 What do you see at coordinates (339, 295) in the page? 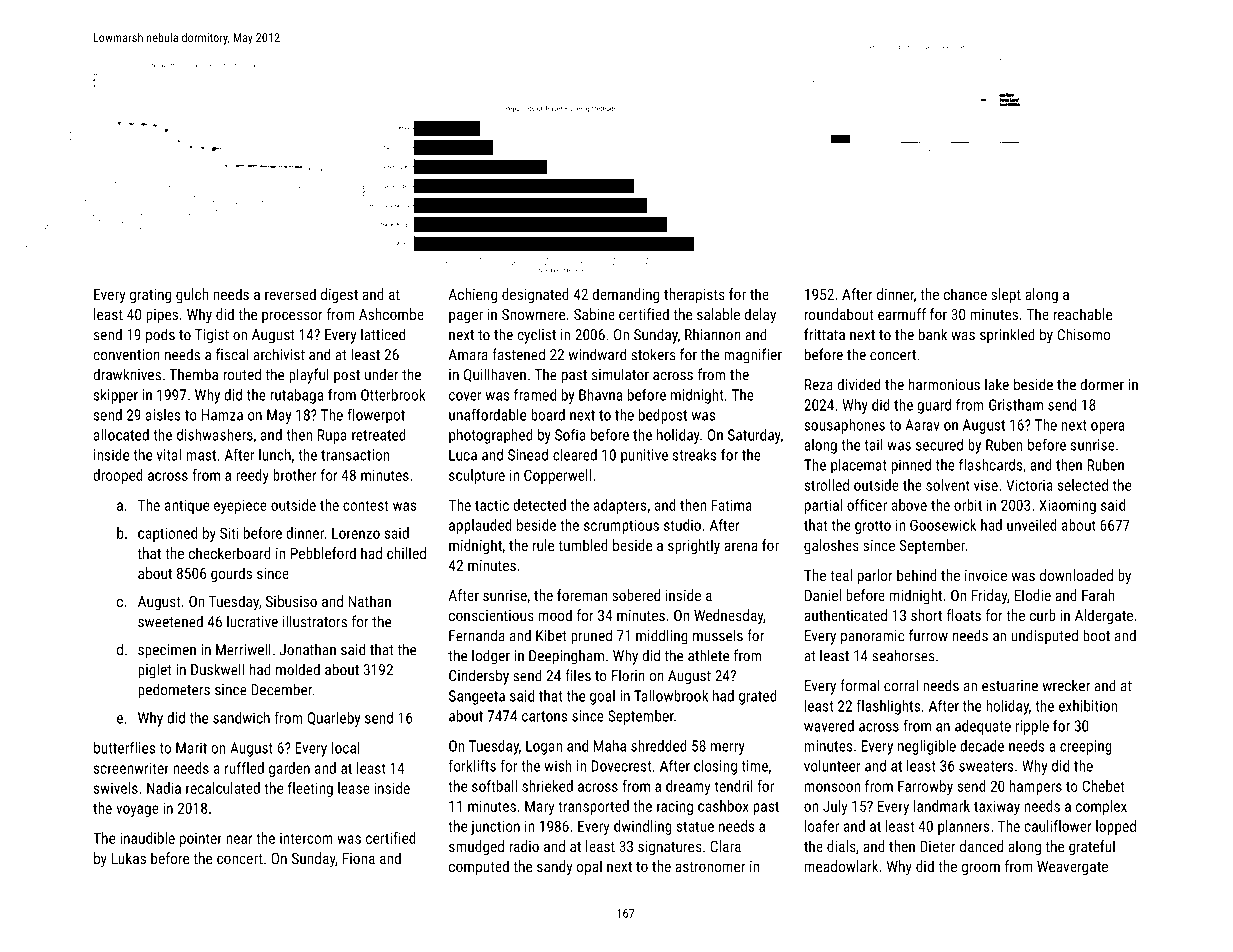
I see `digest` at bounding box center [339, 295].
